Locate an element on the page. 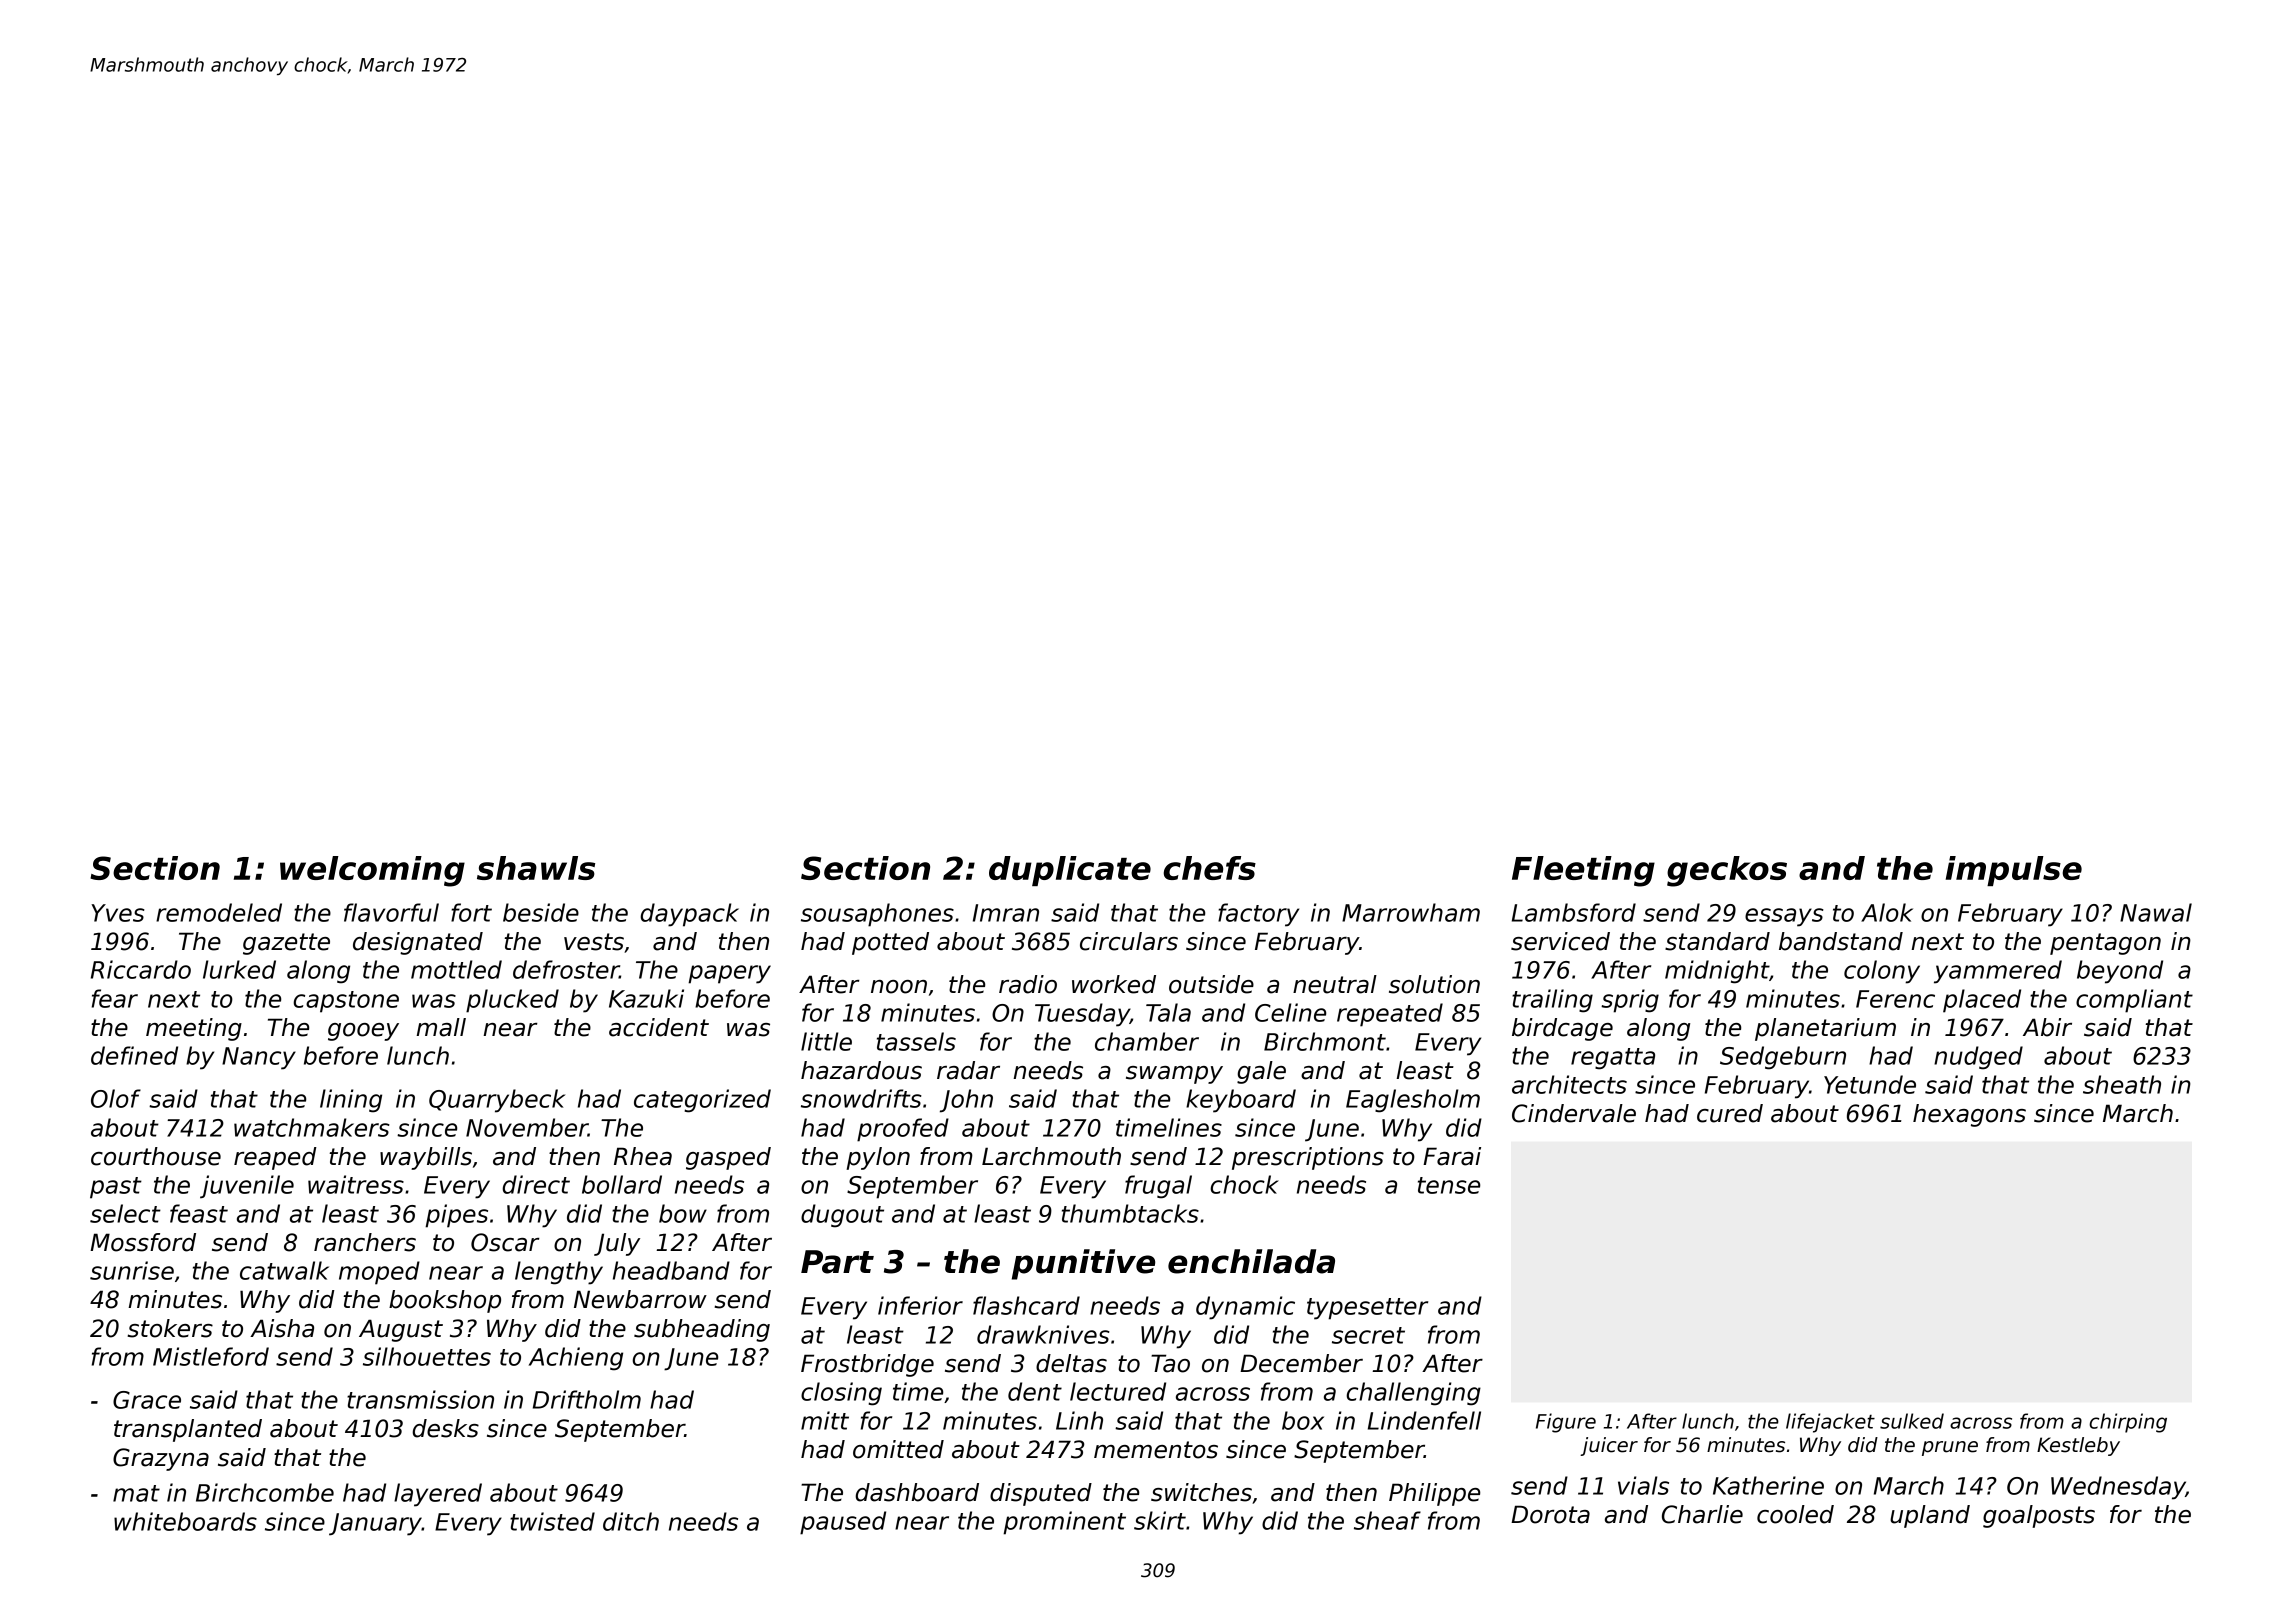  John is located at coordinates (966, 1101).
